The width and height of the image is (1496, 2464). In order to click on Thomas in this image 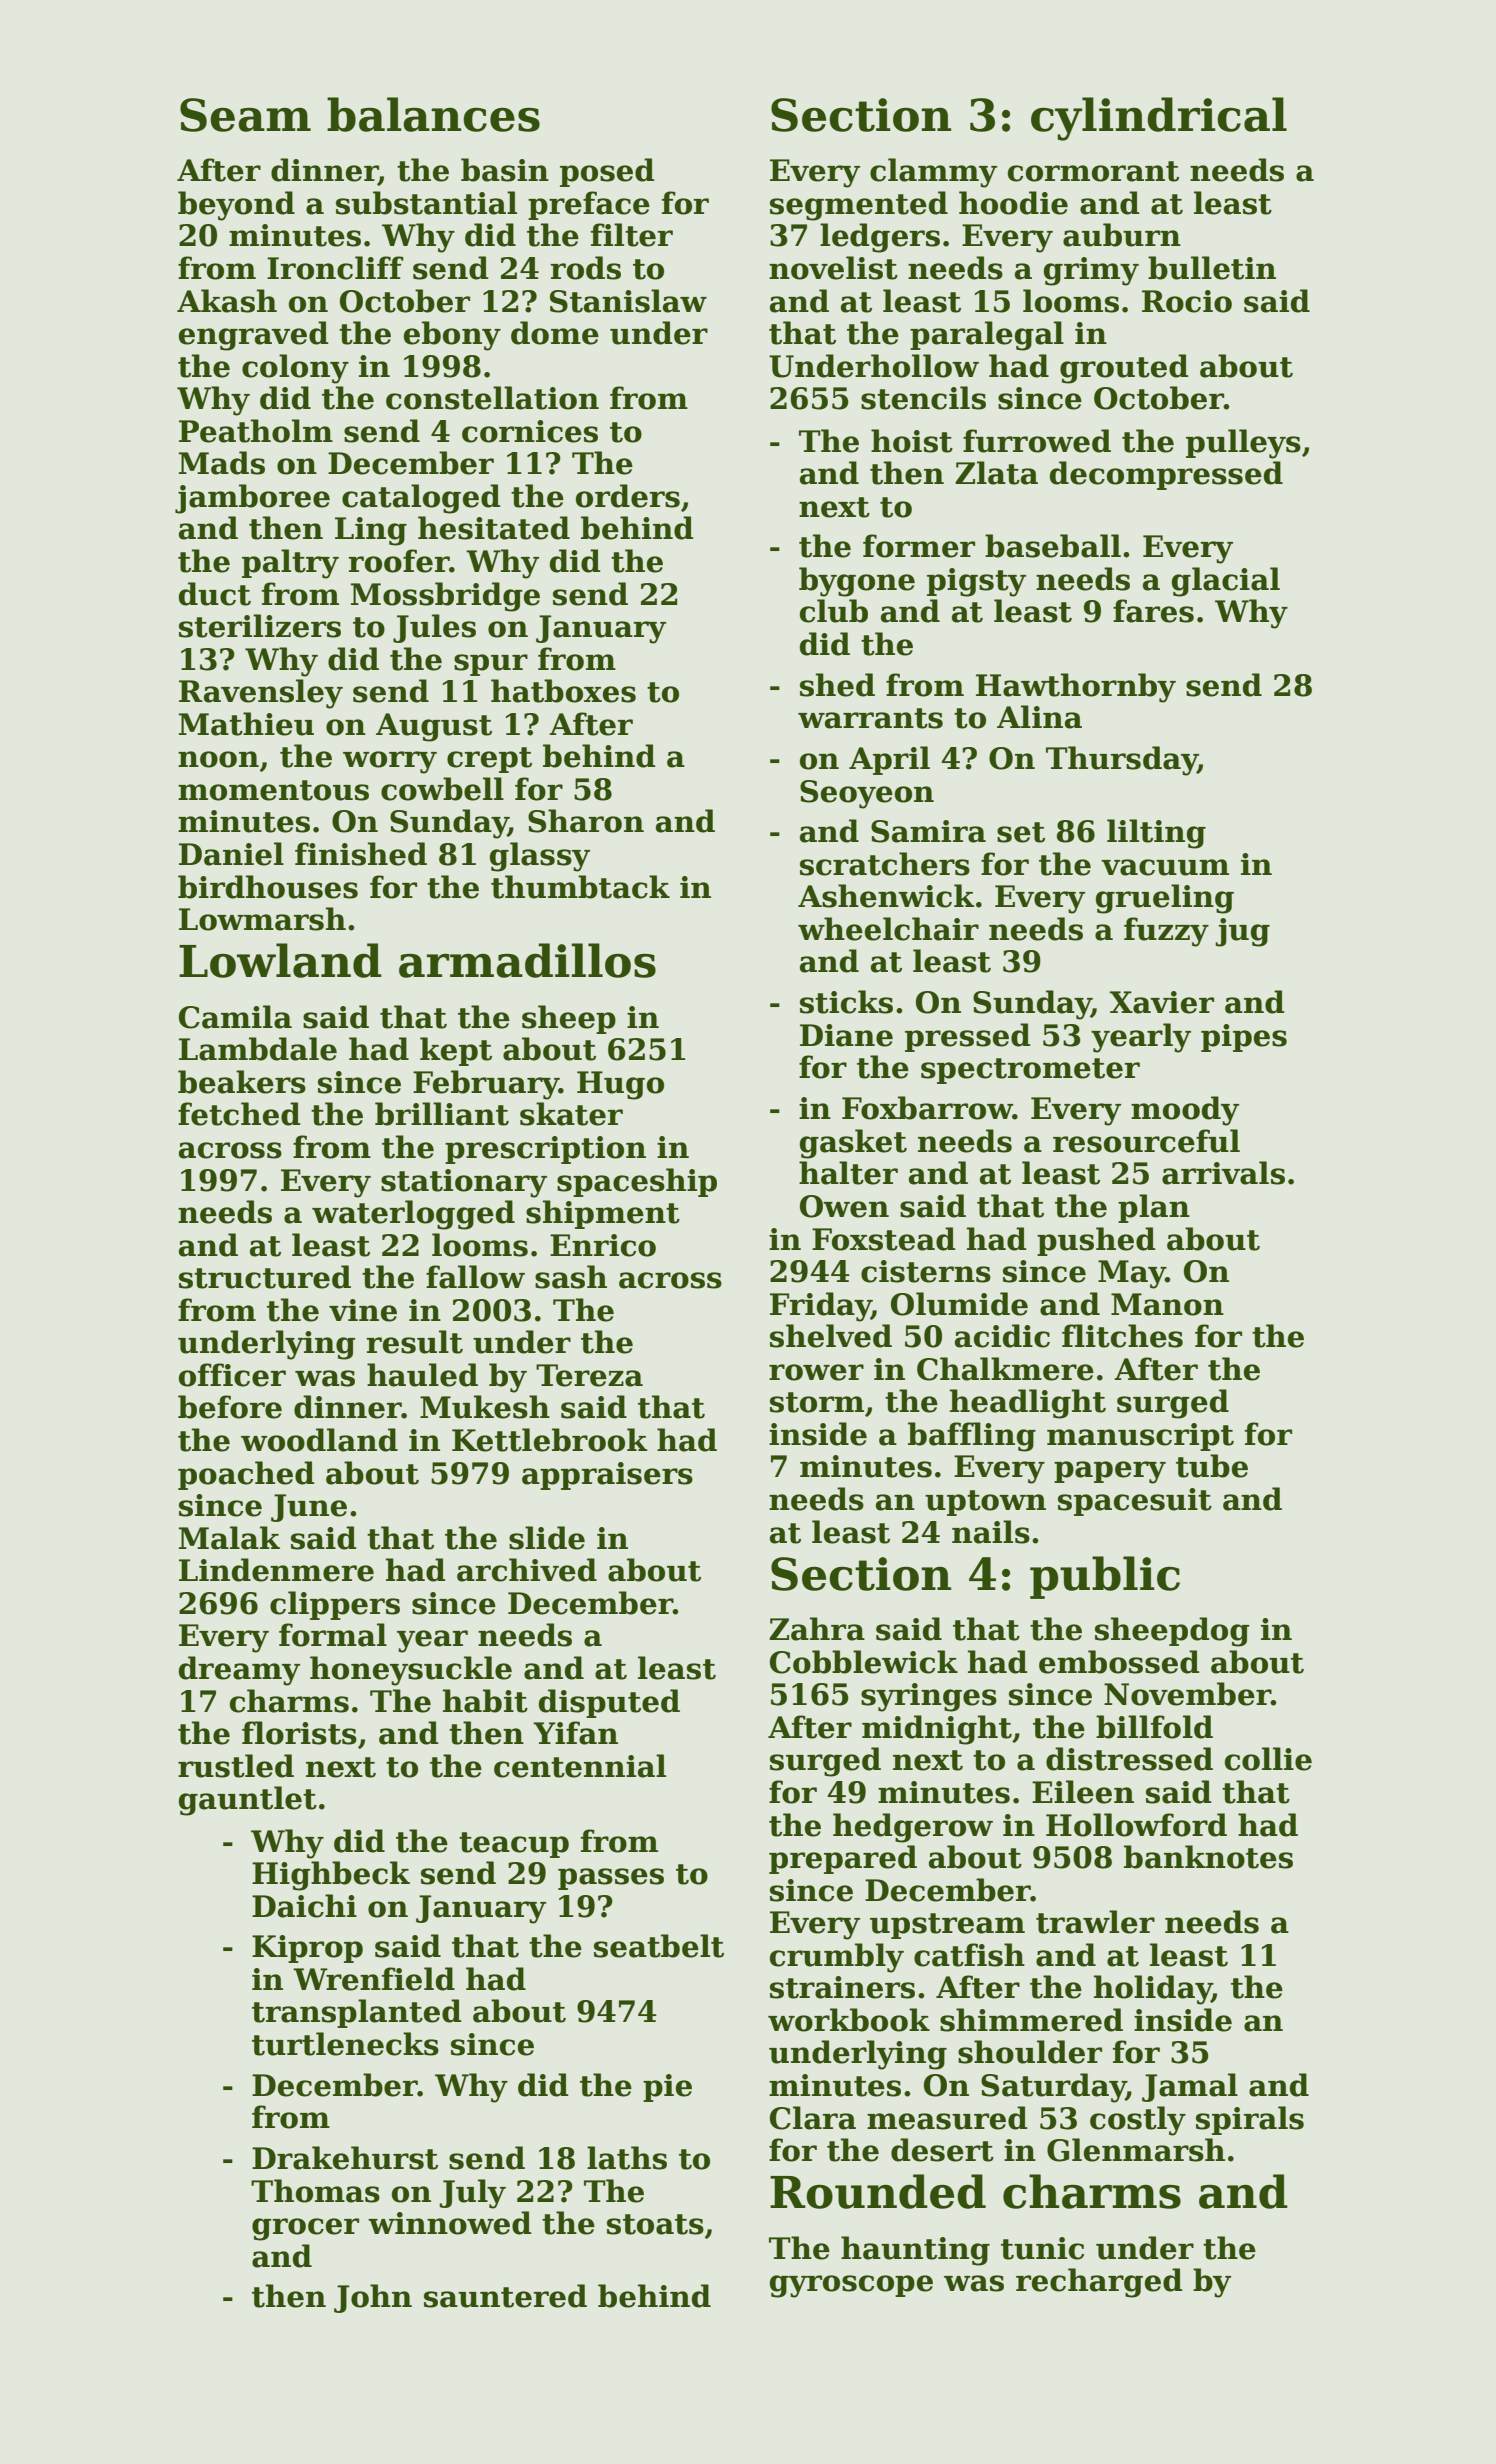, I will do `click(315, 2191)`.
